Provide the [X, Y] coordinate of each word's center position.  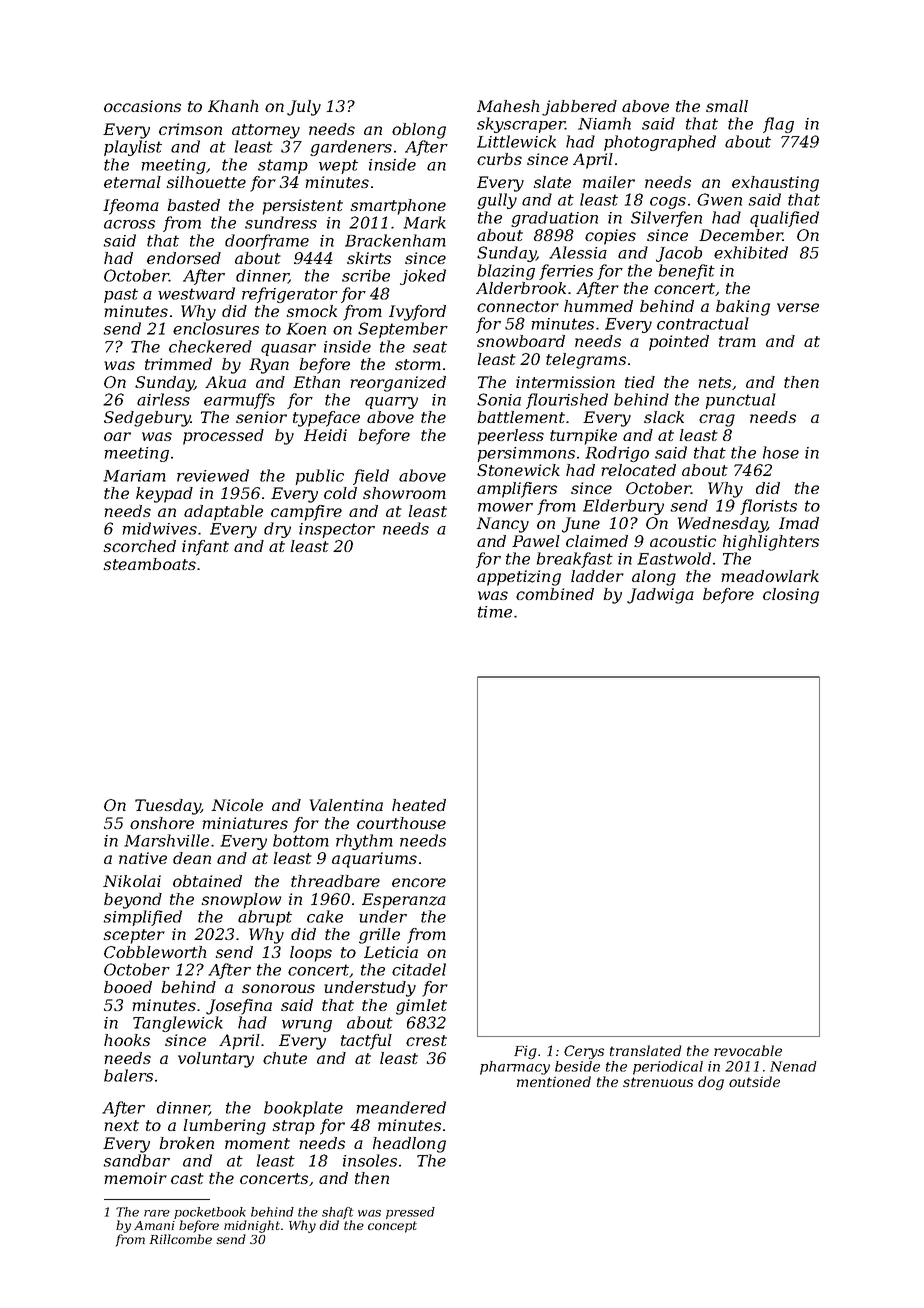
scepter [134, 936]
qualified [784, 219]
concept [392, 1227]
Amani [154, 1225]
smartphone [398, 207]
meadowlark [770, 576]
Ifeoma [131, 207]
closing [791, 596]
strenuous [658, 1082]
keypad [164, 495]
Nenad [793, 1066]
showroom [404, 493]
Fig [525, 1052]
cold [340, 493]
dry [277, 530]
